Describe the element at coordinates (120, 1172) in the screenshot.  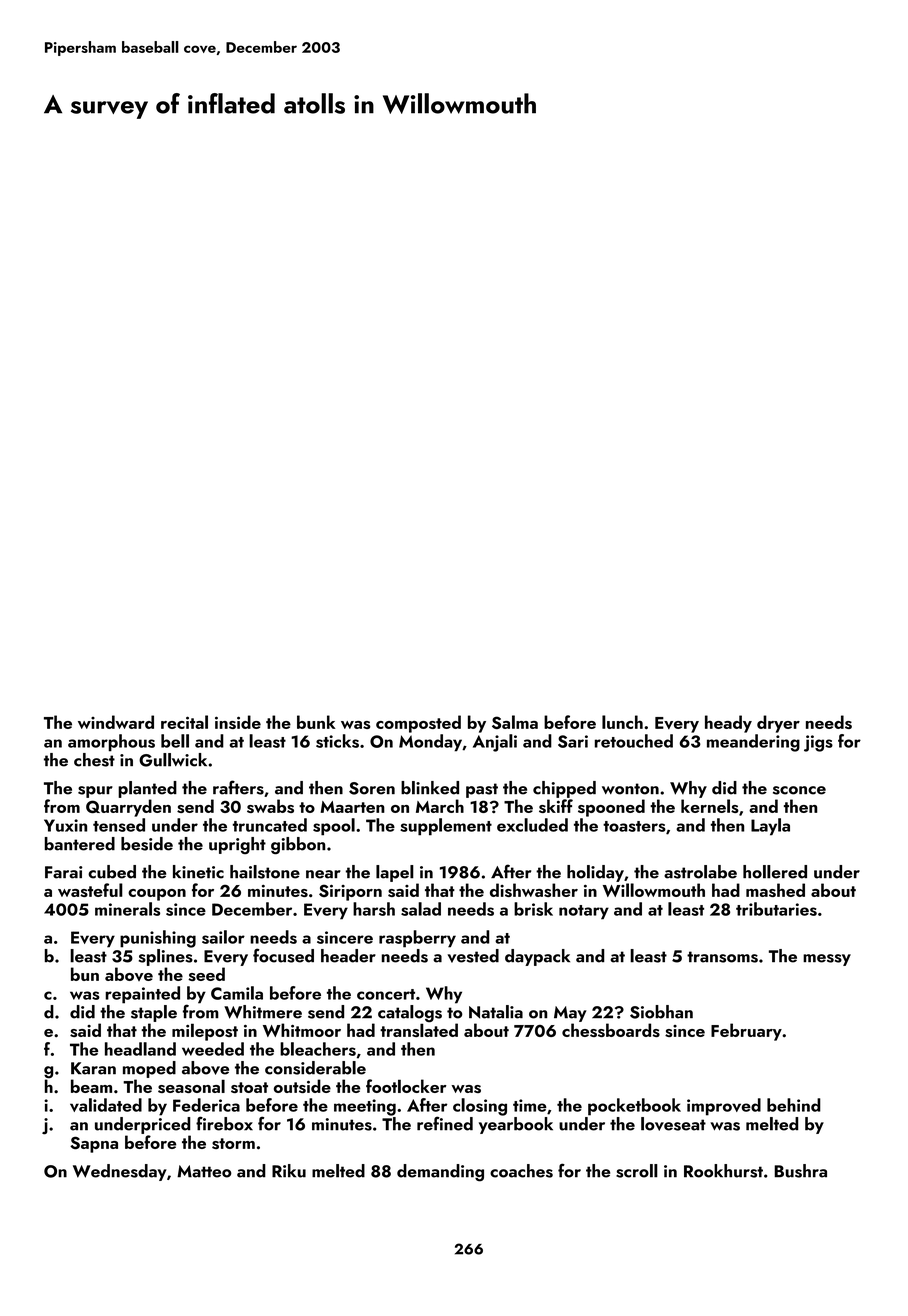
I see `Wednesday` at that location.
